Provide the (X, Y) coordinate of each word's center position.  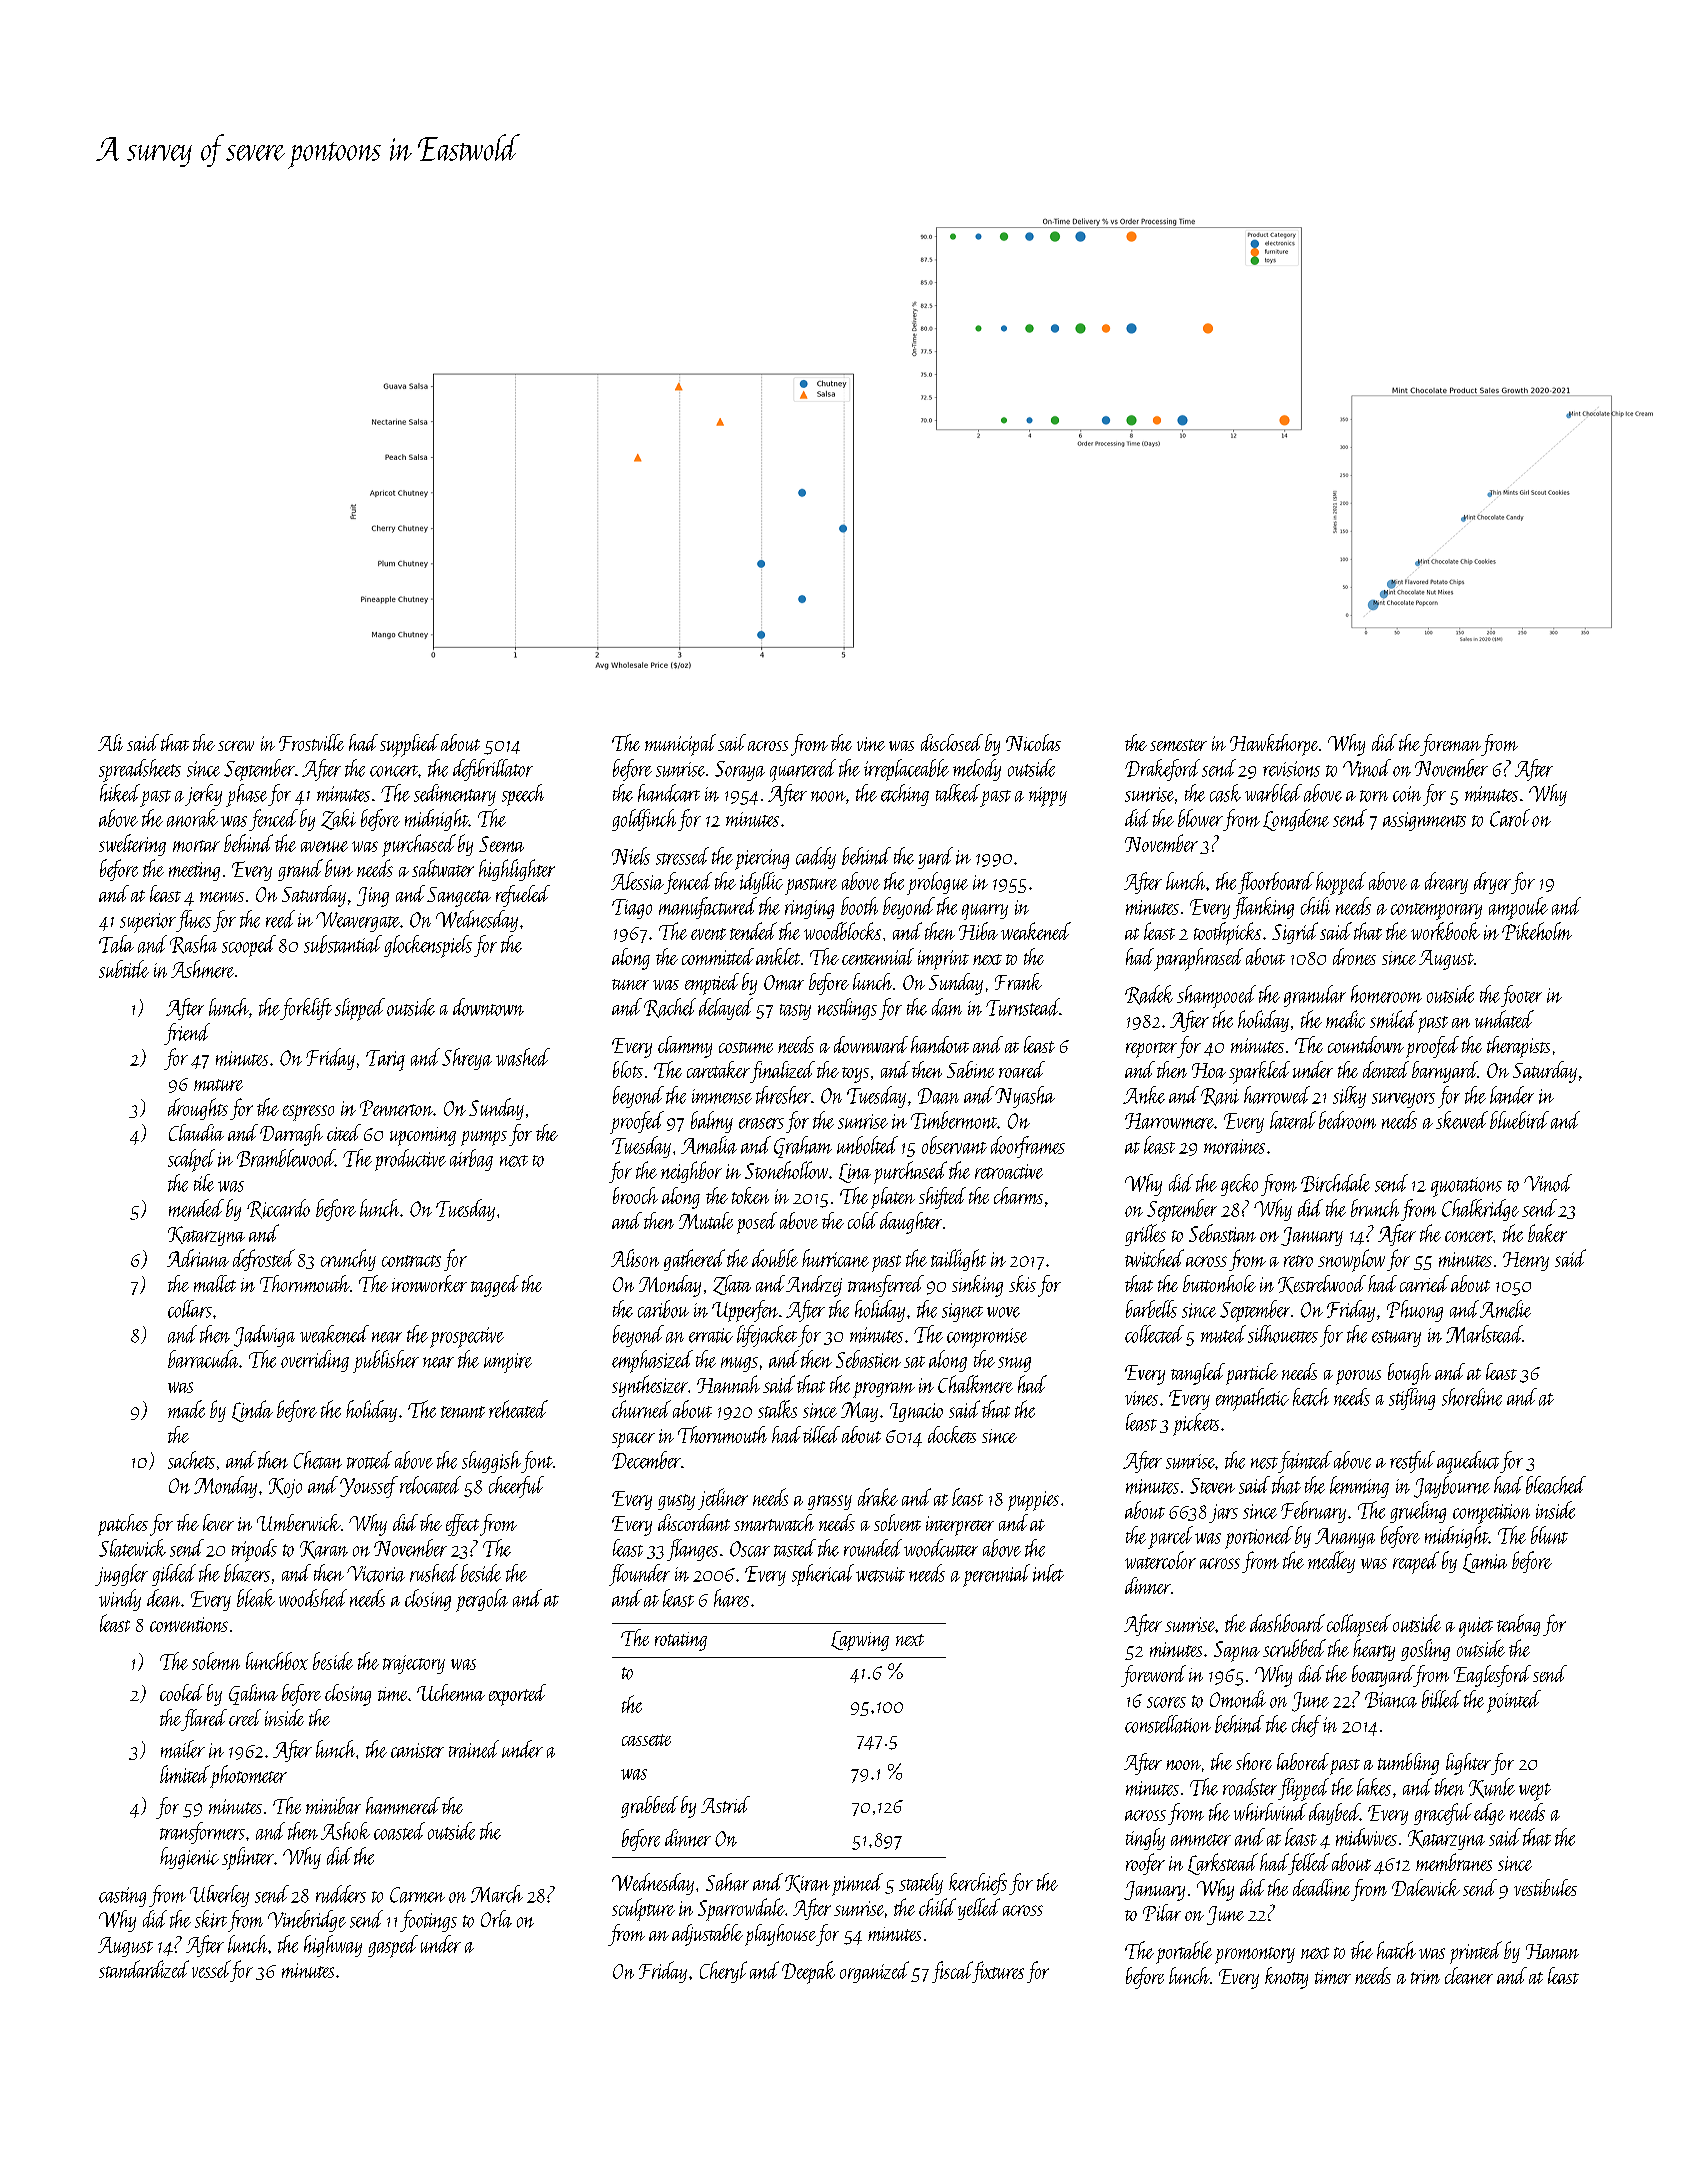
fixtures (998, 1972)
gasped (393, 1946)
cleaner (1469, 1975)
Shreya (467, 1059)
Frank (1018, 981)
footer (1521, 996)
